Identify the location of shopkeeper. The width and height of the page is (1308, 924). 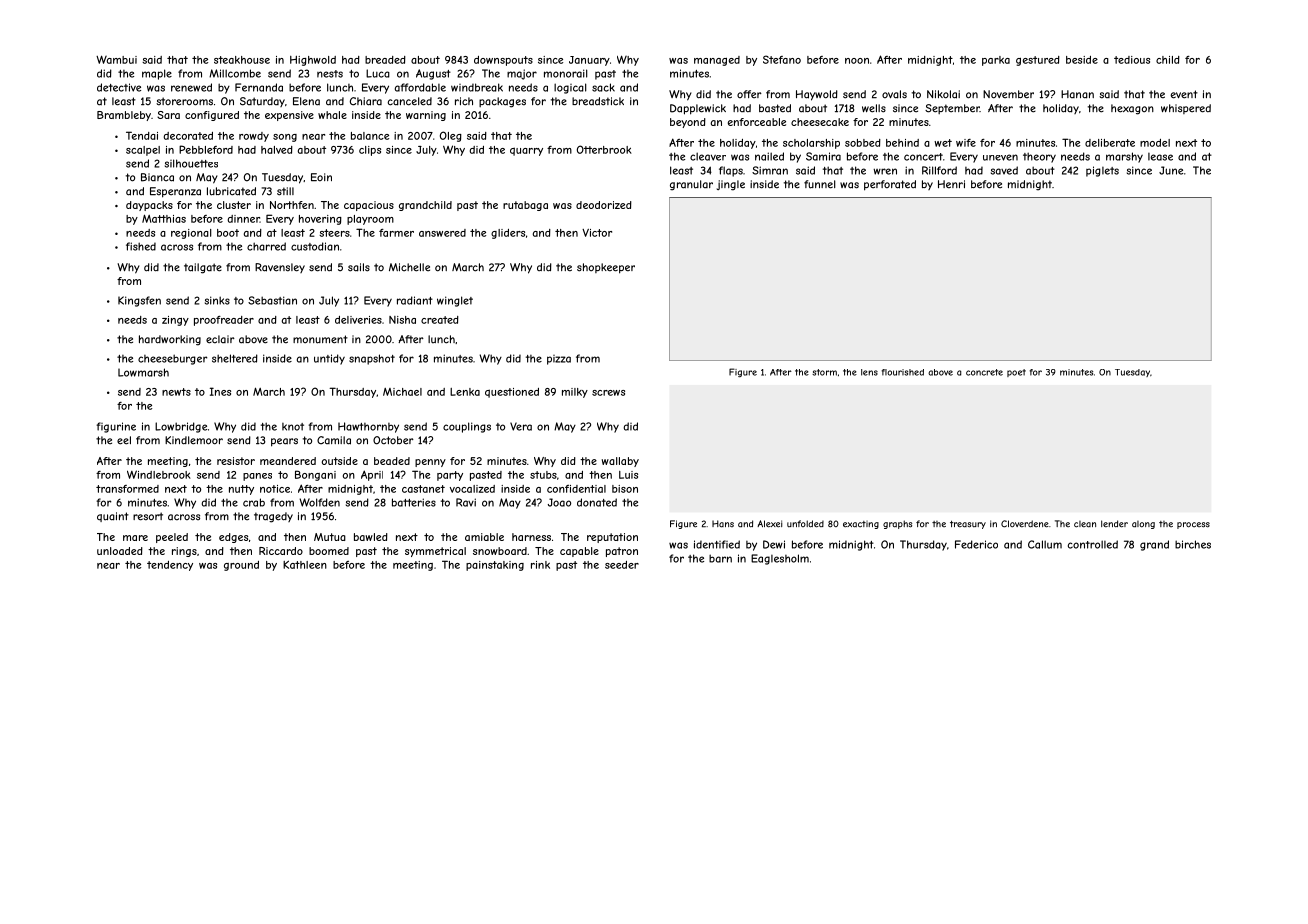
(606, 268).
